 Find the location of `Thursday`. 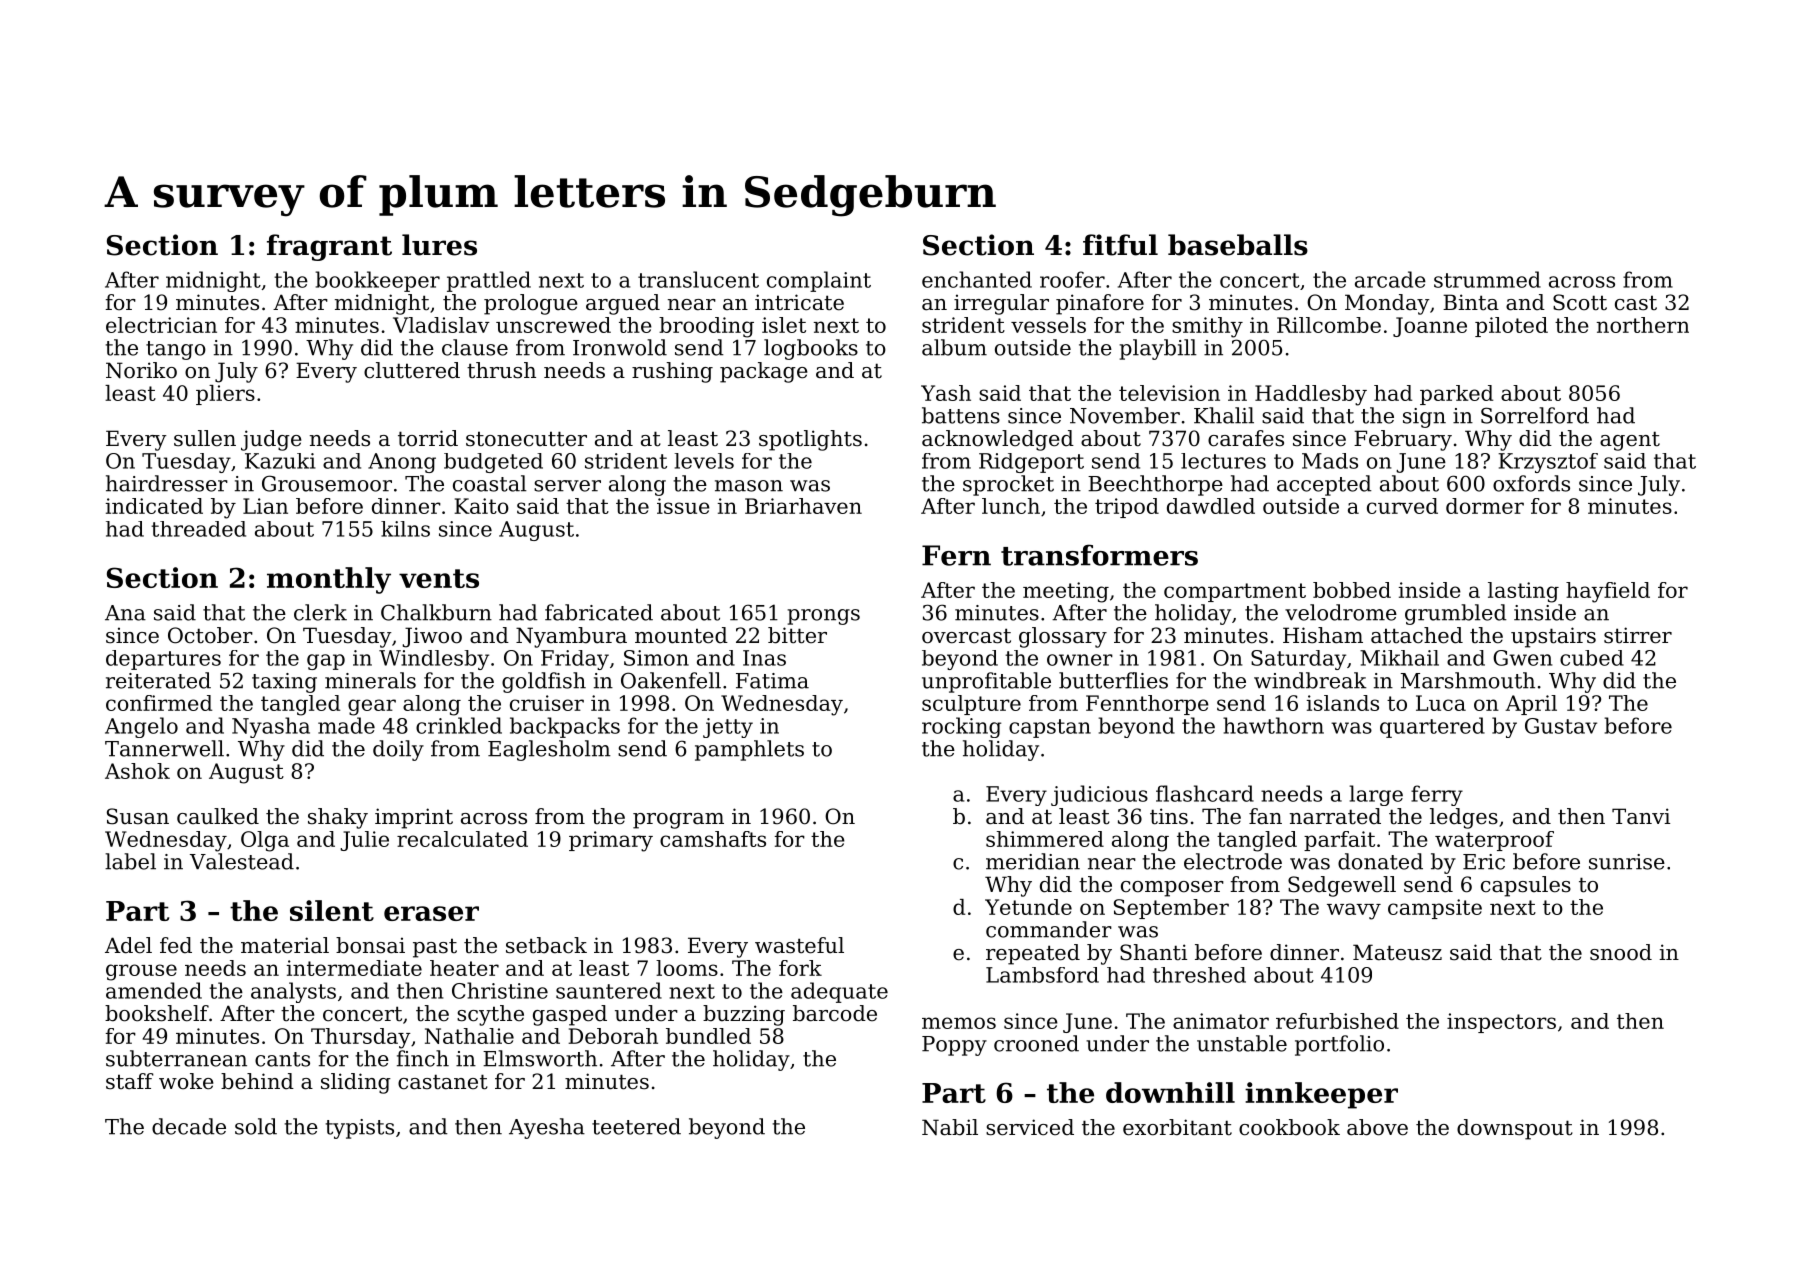

Thursday is located at coordinates (361, 1038).
